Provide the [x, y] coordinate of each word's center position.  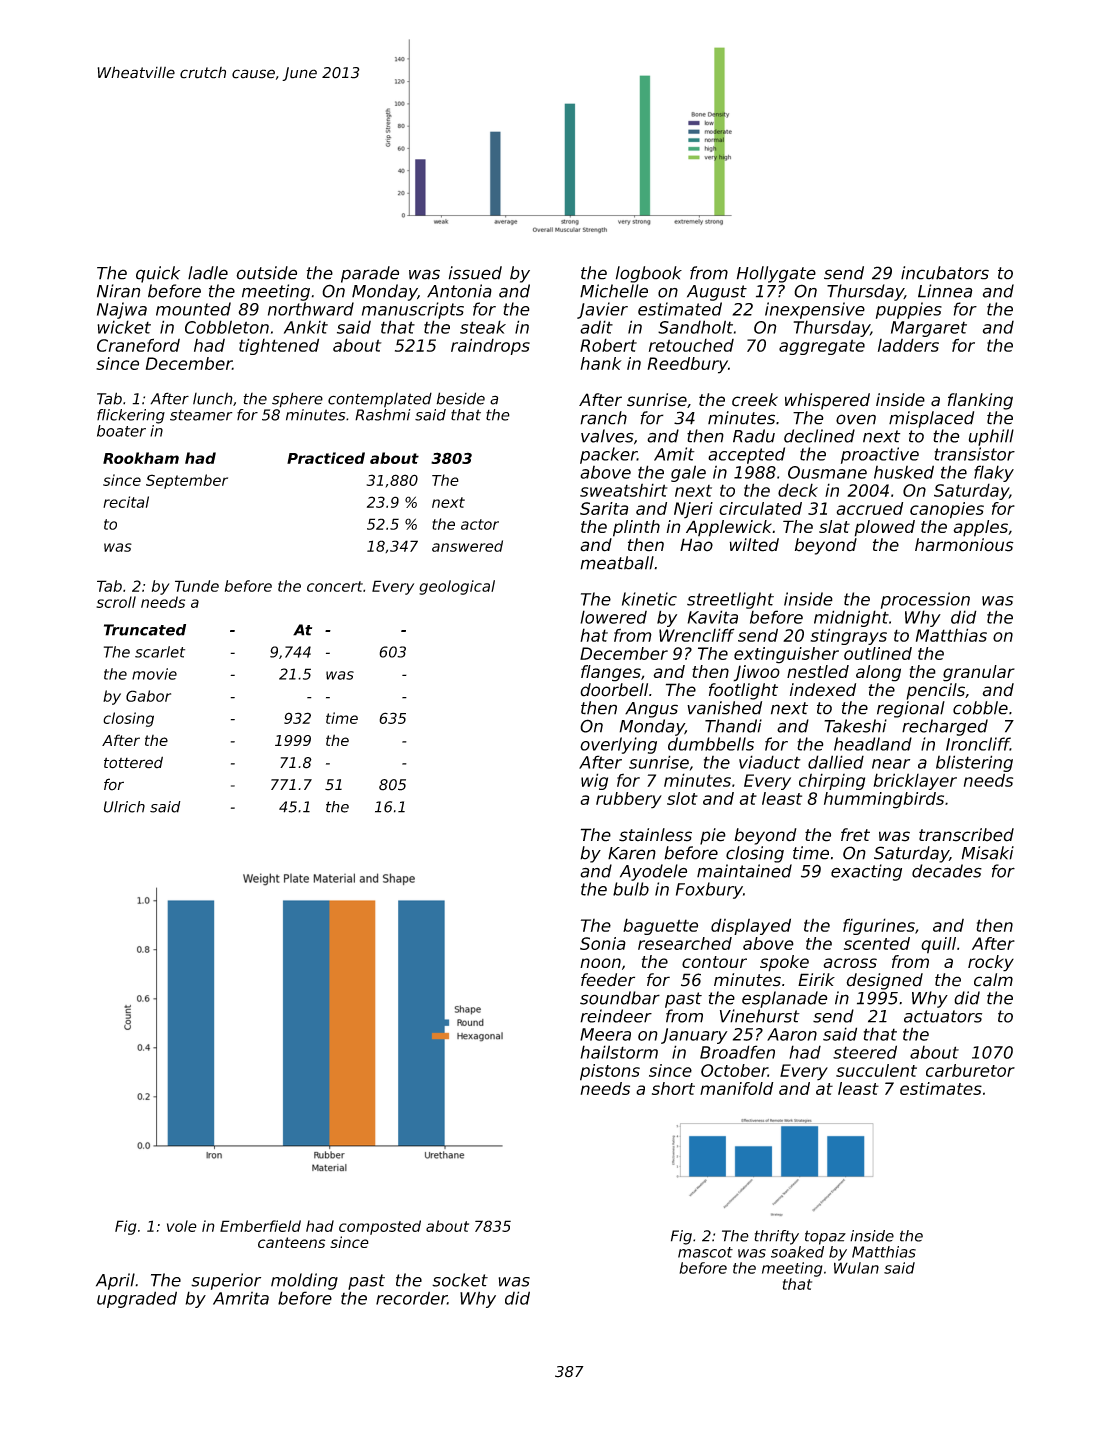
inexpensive [815, 310]
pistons [610, 1072]
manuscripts [413, 310]
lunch [213, 398]
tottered [133, 762]
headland [873, 744]
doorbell [614, 690]
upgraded [137, 1299]
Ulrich [124, 807]
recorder [411, 1298]
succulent [876, 1070]
